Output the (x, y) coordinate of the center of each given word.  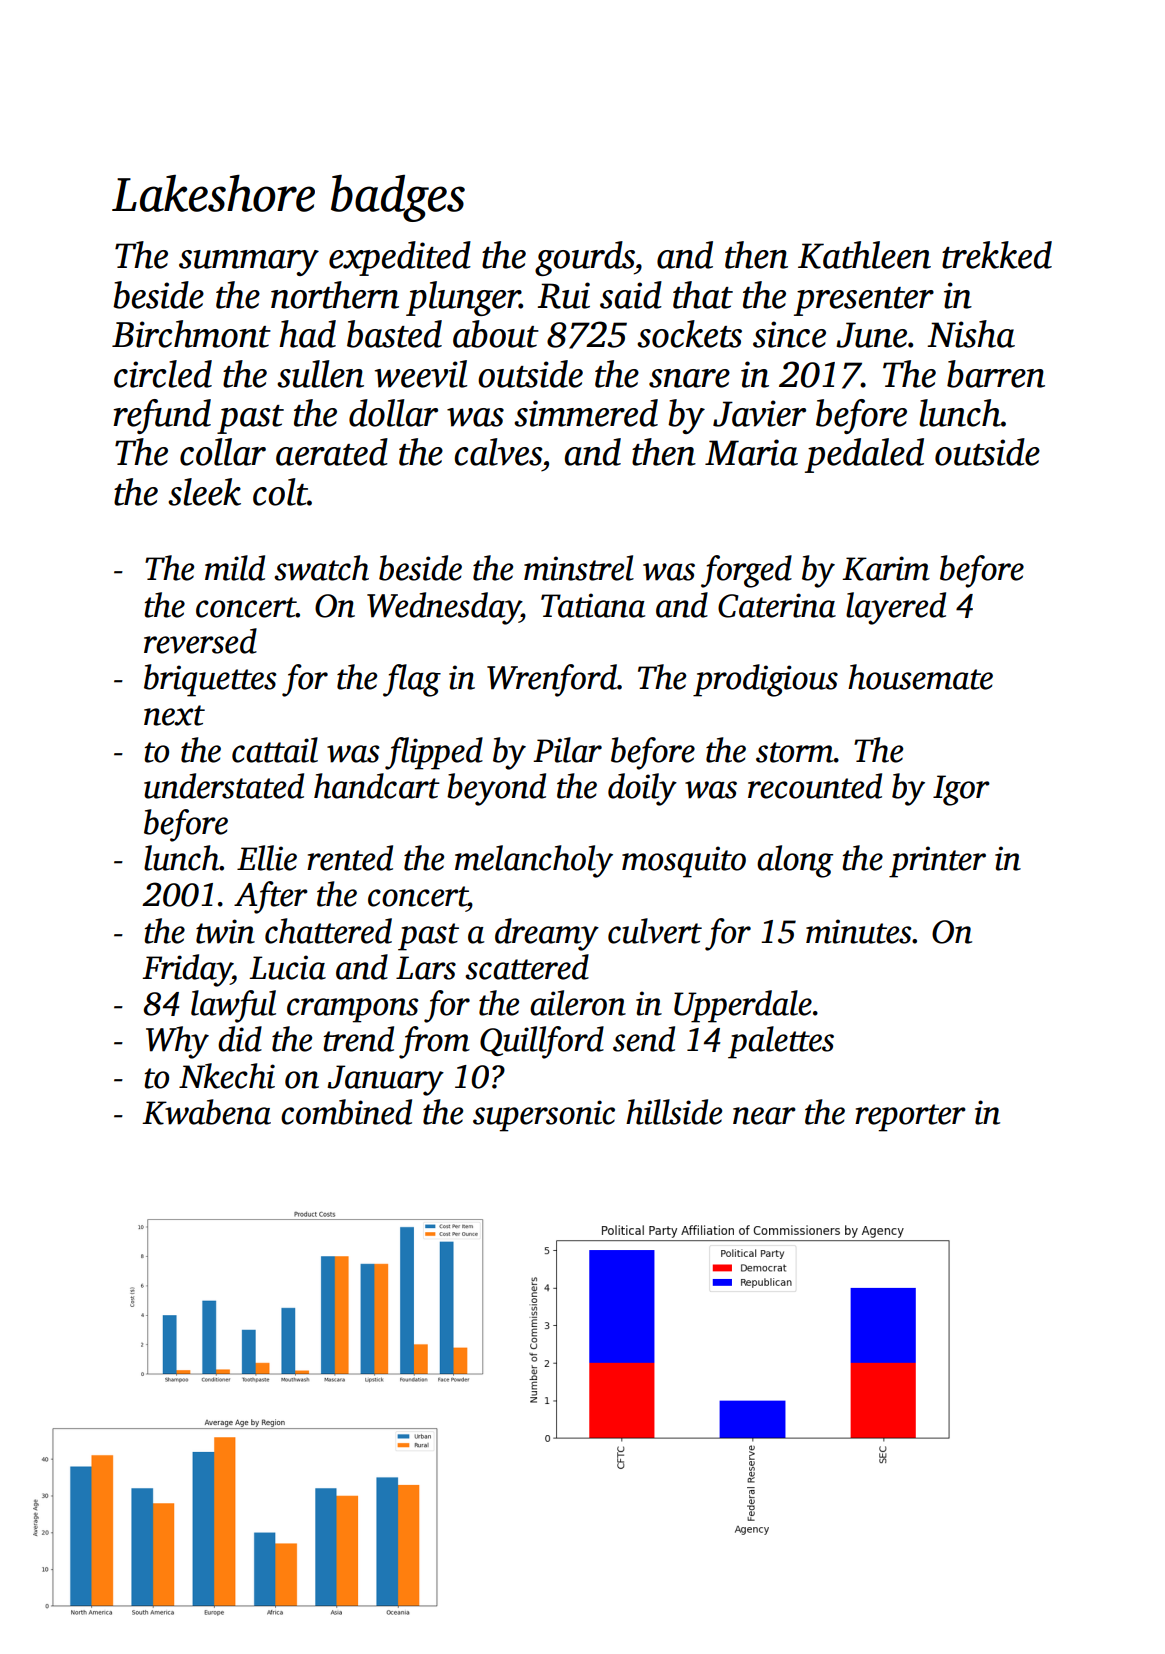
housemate (920, 677)
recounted (815, 786)
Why (177, 1042)
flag (412, 680)
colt (280, 492)
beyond (496, 789)
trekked (997, 255)
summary (249, 263)
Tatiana (593, 605)
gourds (584, 258)
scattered (527, 967)
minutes (859, 931)
